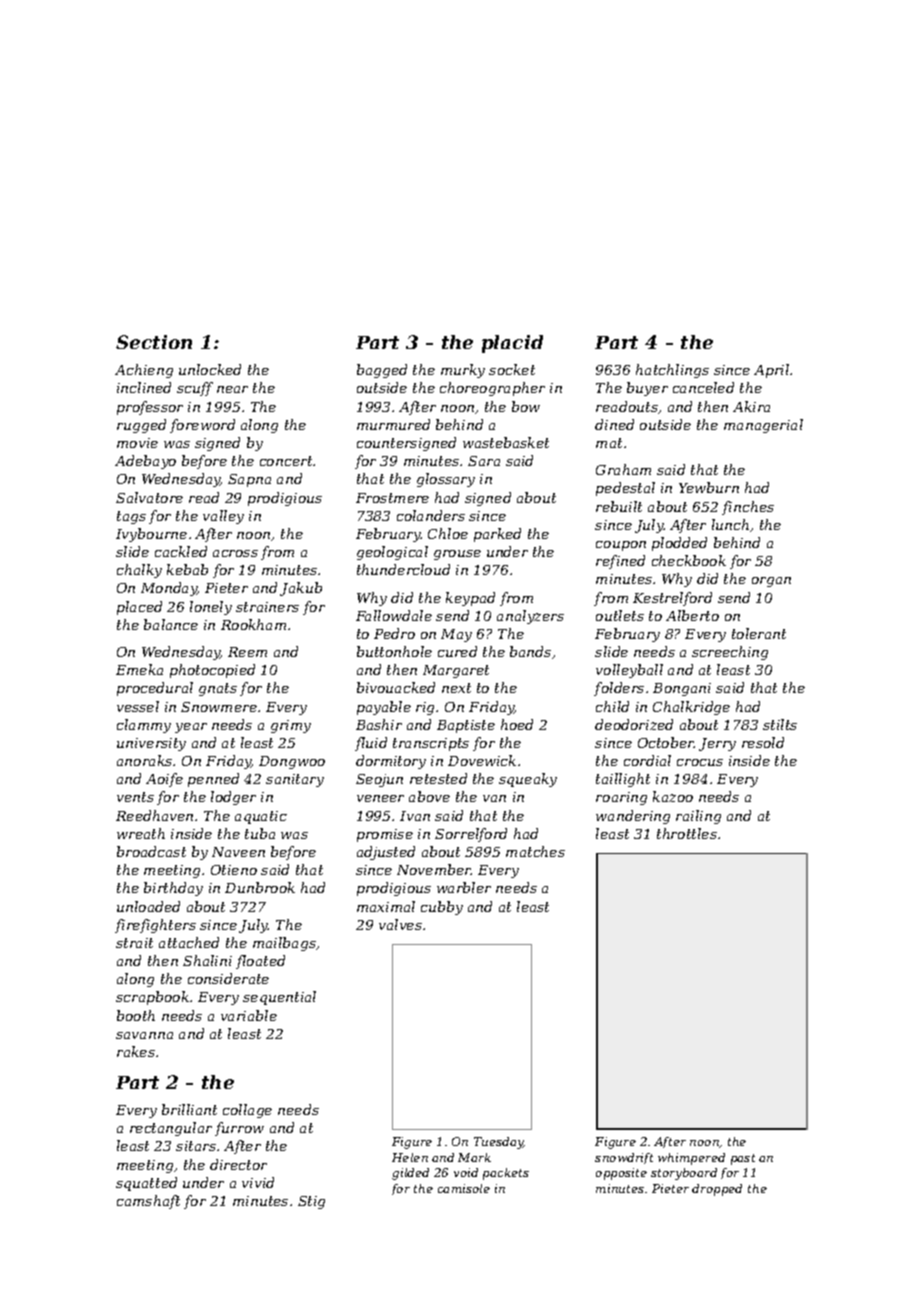  What do you see at coordinates (672, 371) in the image?
I see `hatchlings` at bounding box center [672, 371].
